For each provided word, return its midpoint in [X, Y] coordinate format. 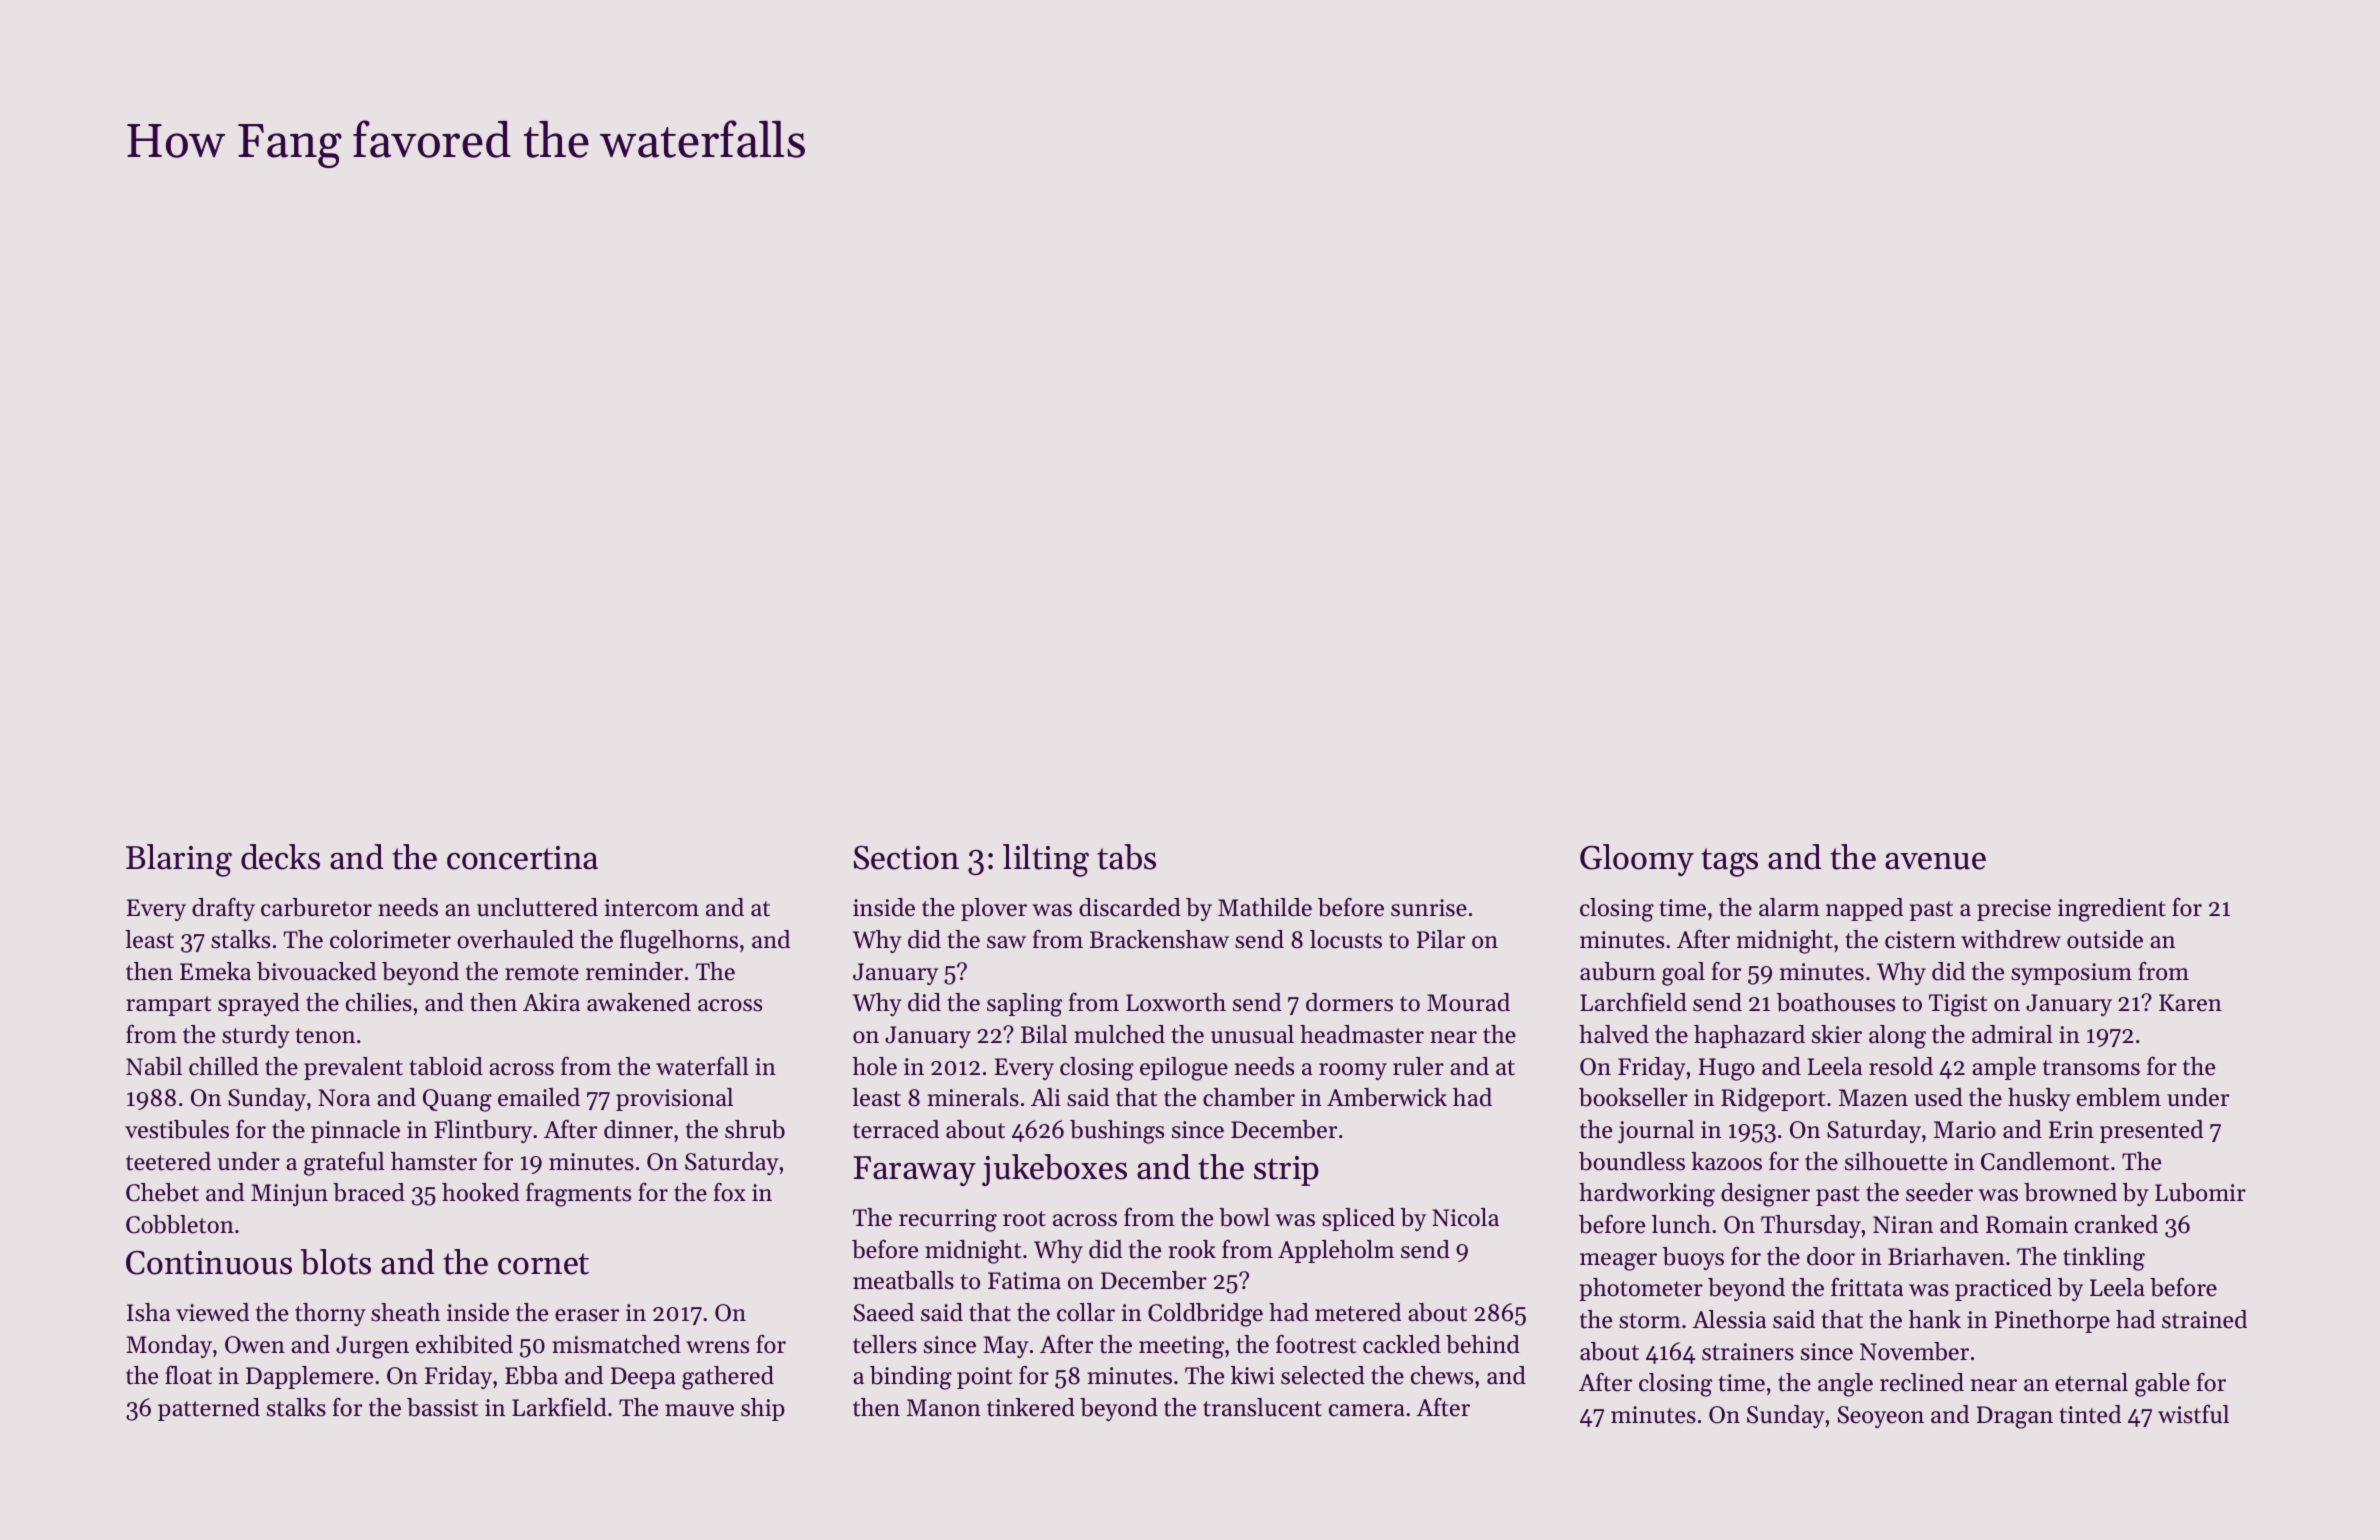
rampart [168, 1006]
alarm [1789, 907]
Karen [2190, 1003]
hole [875, 1066]
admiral [2012, 1034]
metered [1358, 1312]
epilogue [1184, 1069]
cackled [1402, 1344]
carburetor [316, 907]
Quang [457, 1100]
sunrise [1429, 908]
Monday [169, 1346]
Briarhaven [1946, 1256]
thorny [330, 1314]
